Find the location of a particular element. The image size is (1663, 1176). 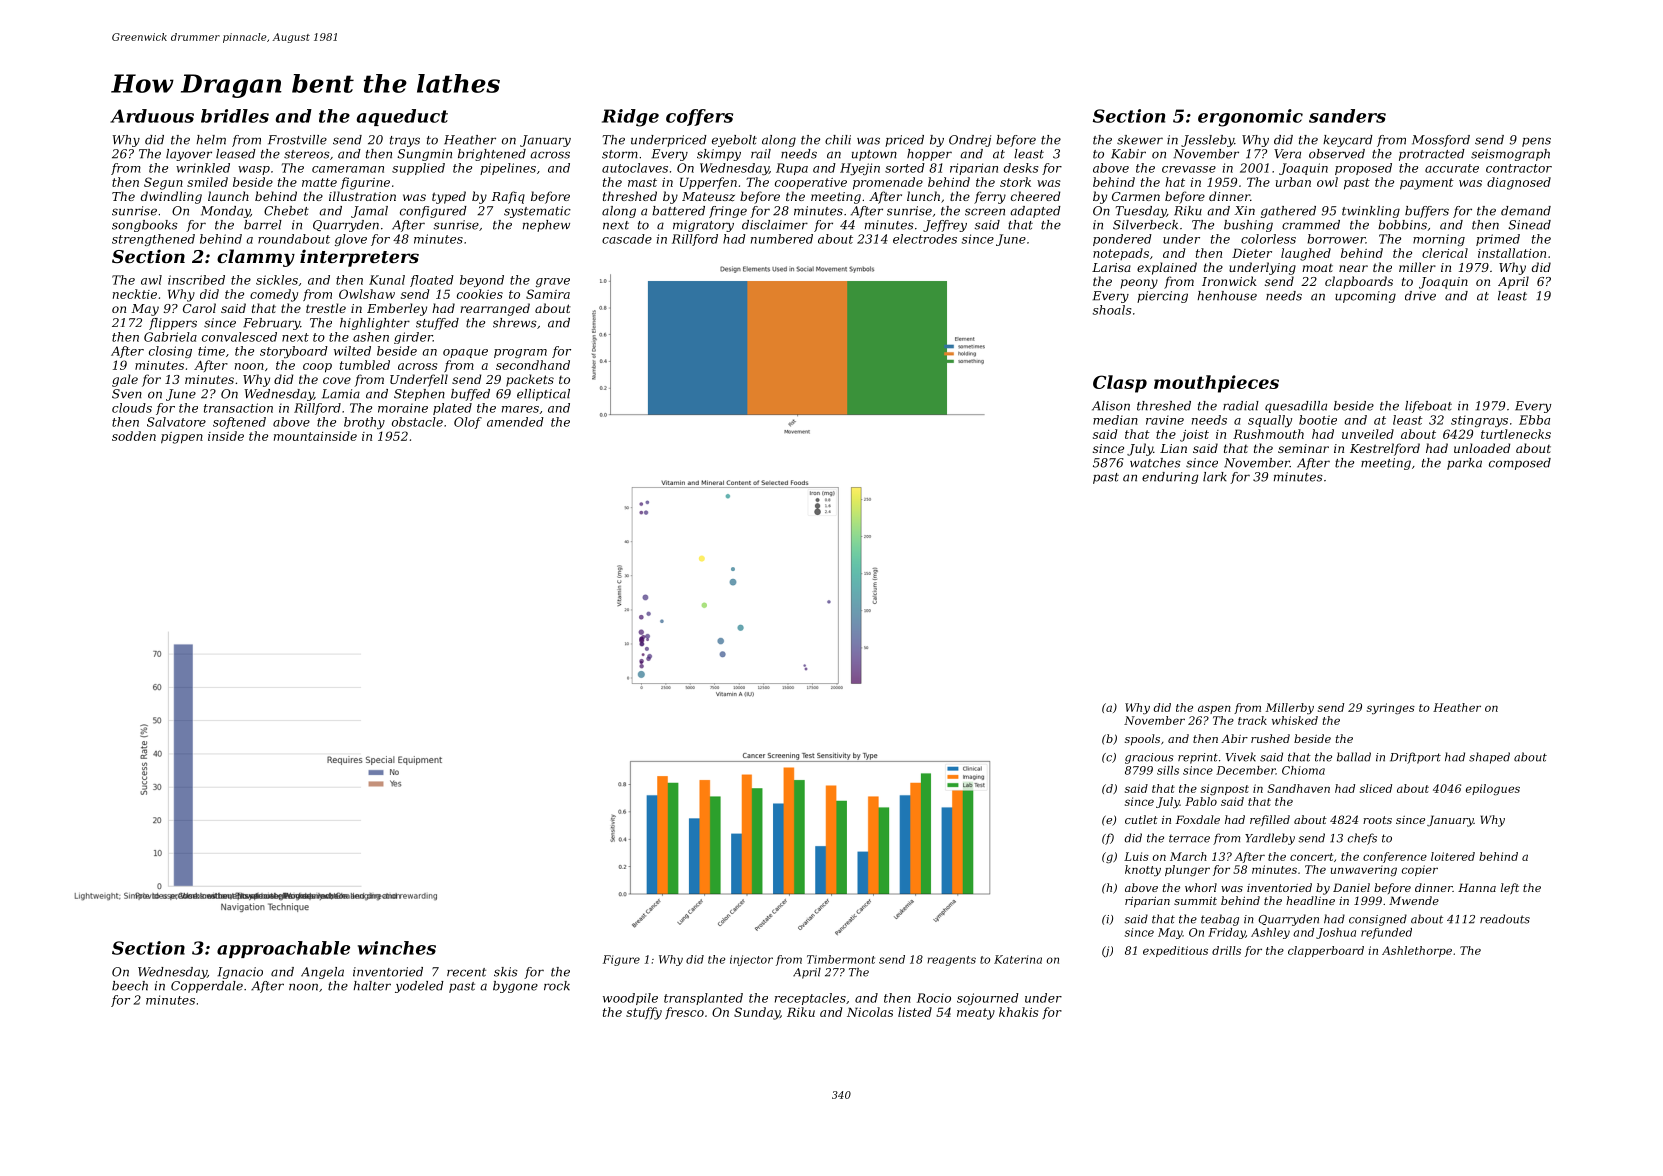

headline is located at coordinates (1310, 900).
